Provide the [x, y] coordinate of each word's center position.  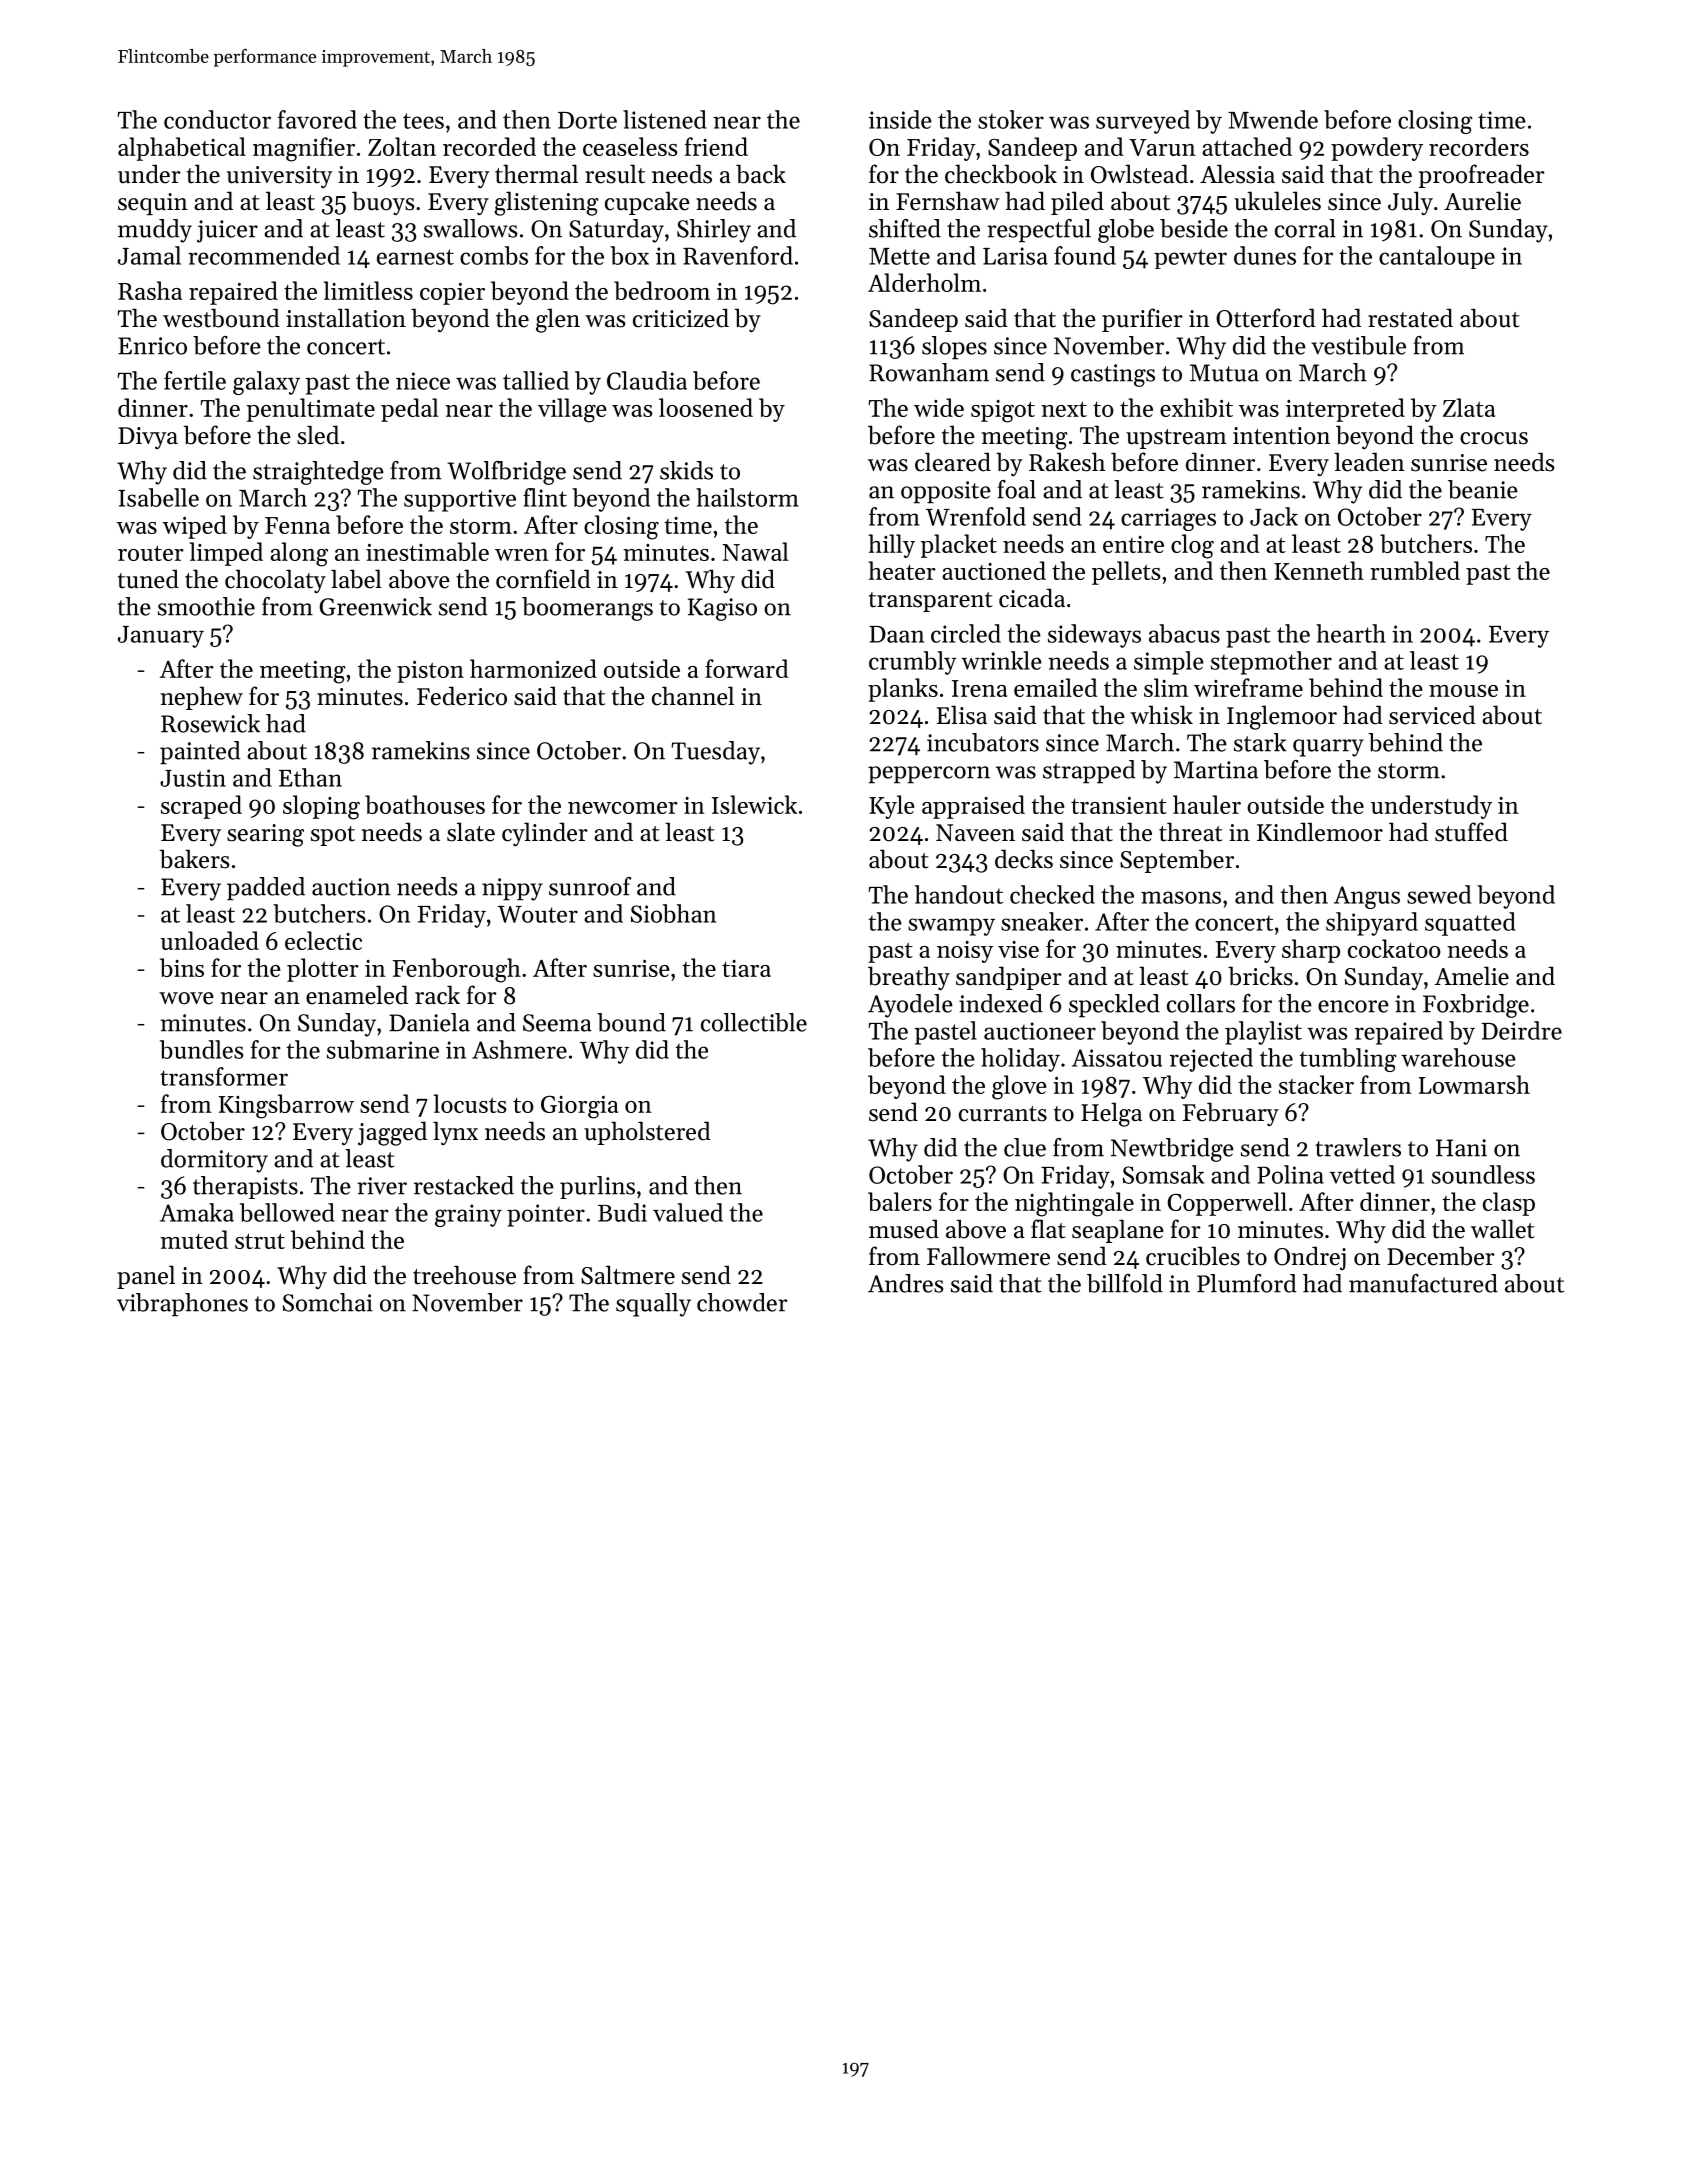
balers [900, 1201]
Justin [193, 778]
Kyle [892, 807]
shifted [905, 228]
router [151, 553]
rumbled [1415, 570]
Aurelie [1482, 201]
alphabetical [182, 149]
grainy [468, 1215]
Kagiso [722, 609]
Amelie [1472, 976]
